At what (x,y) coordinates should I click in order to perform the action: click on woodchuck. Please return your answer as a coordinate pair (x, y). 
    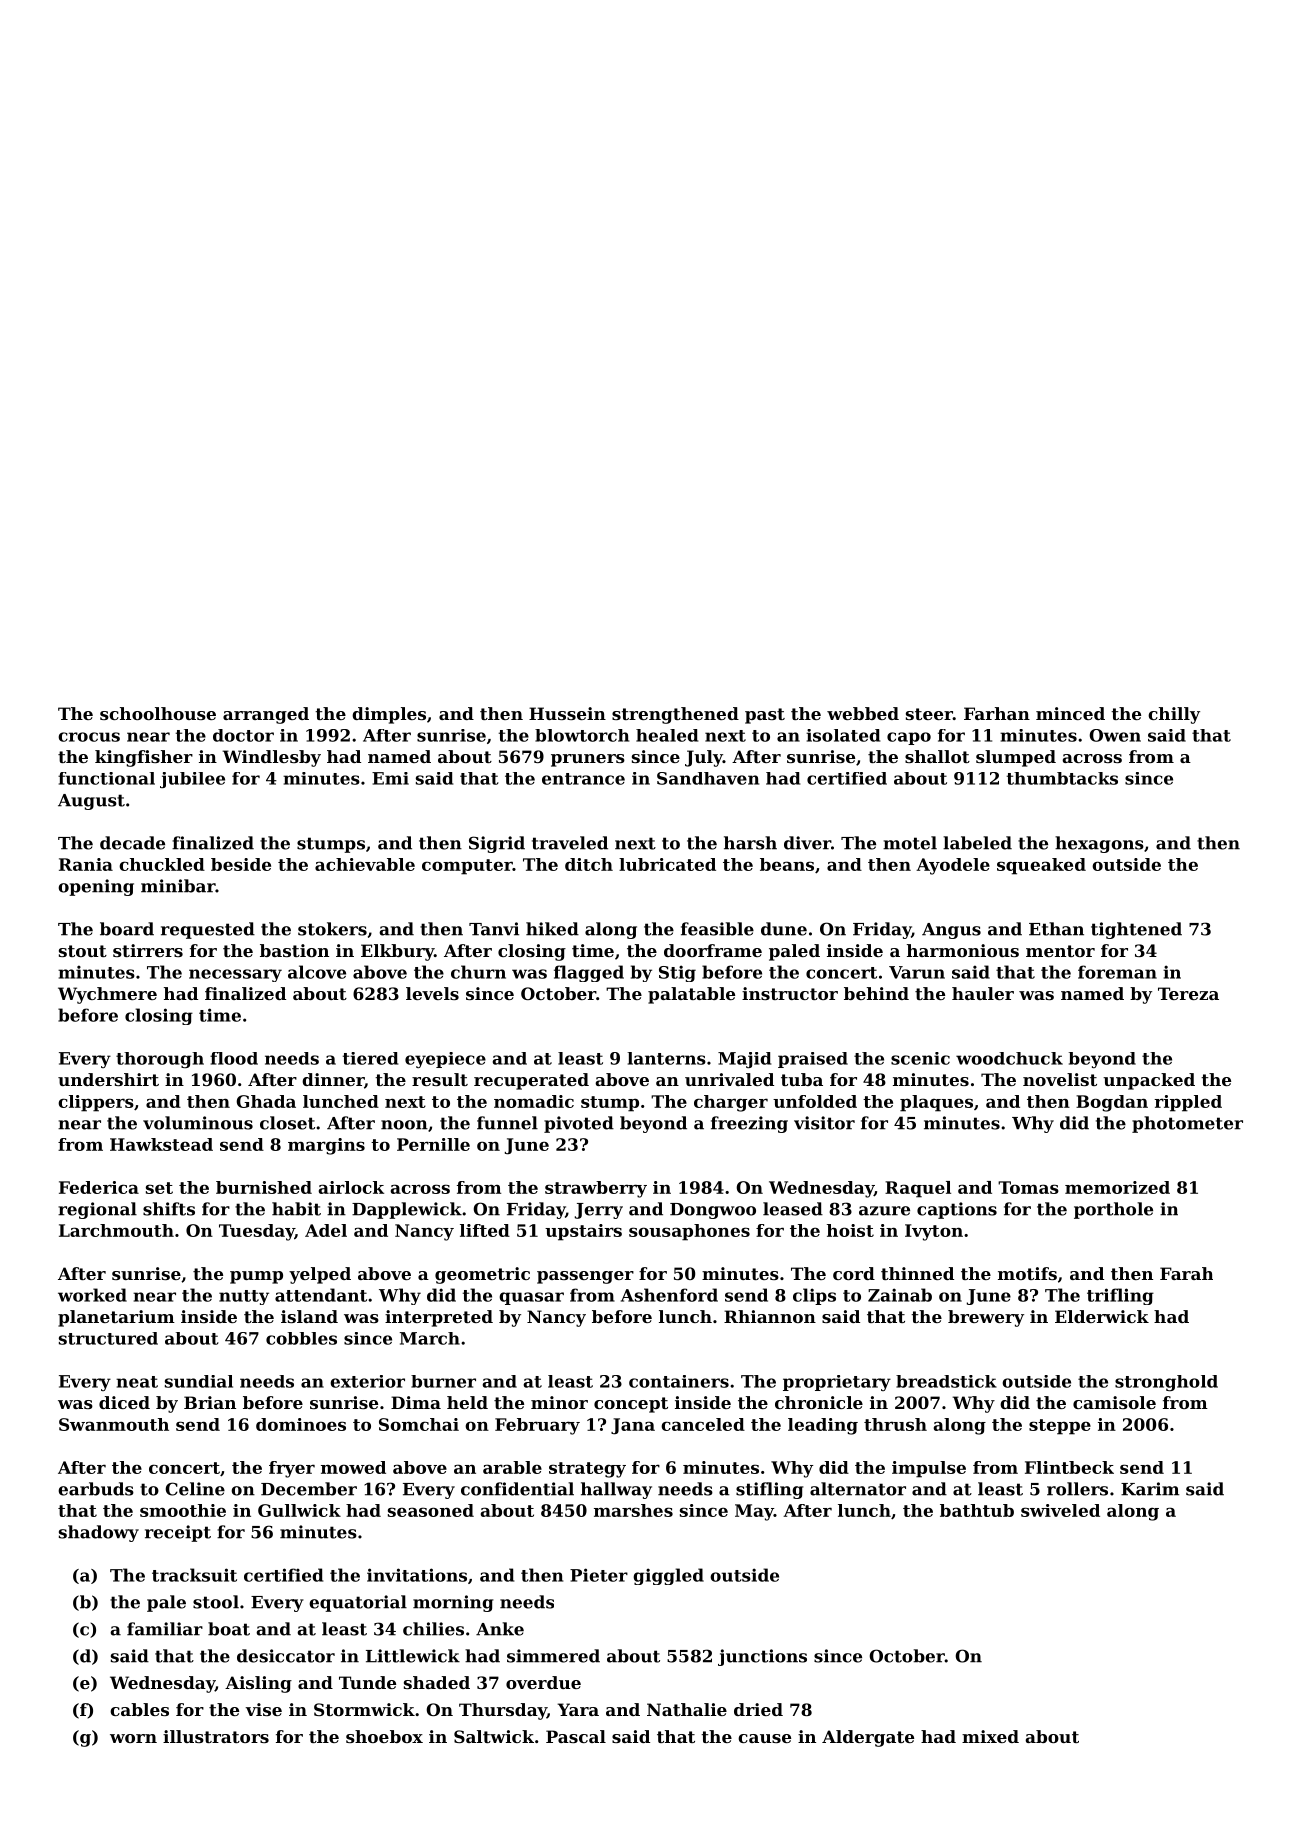
    Looking at the image, I should click on (1009, 1058).
